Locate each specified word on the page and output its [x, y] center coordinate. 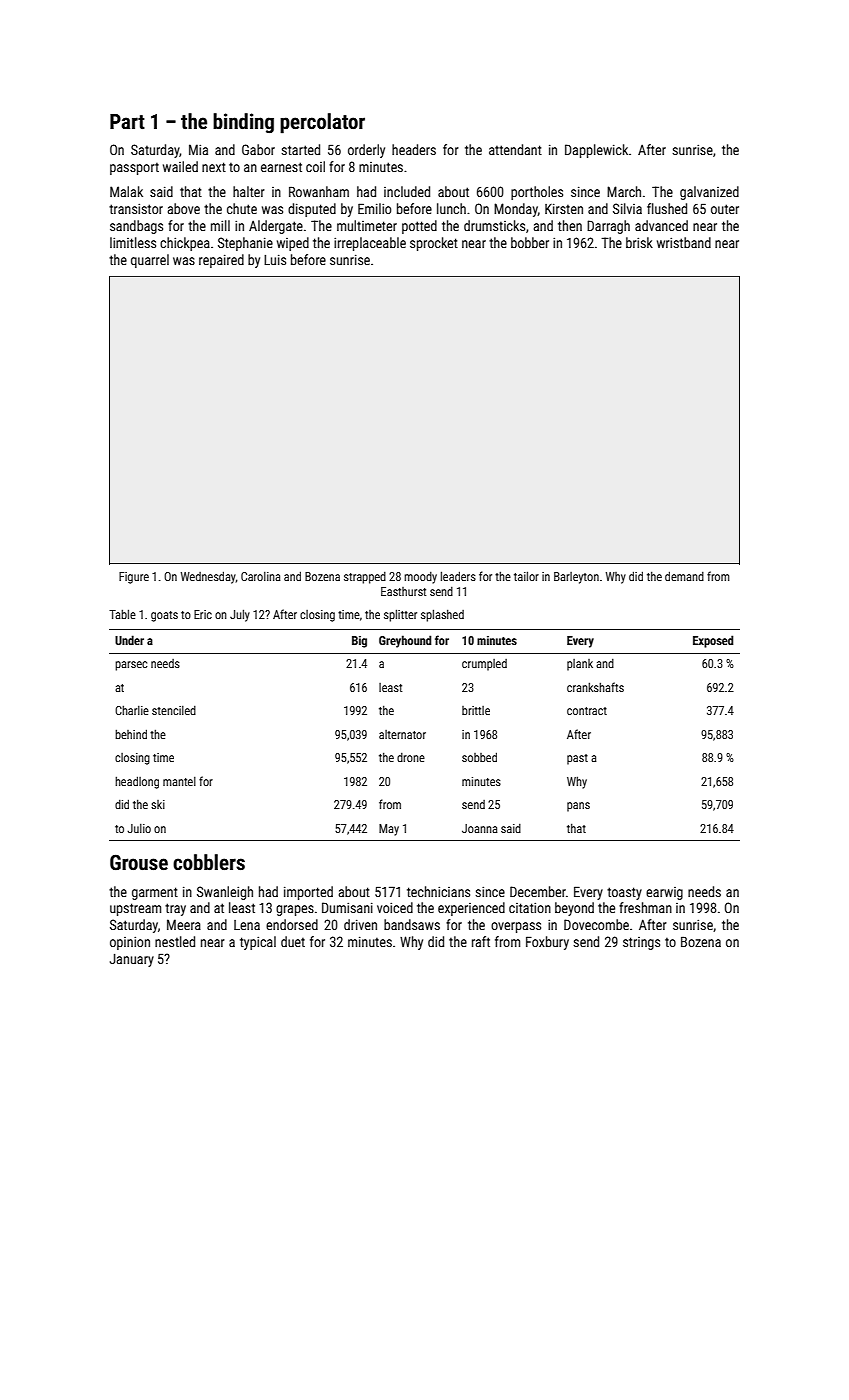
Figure [134, 578]
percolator [322, 123]
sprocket [434, 244]
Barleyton [576, 578]
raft [481, 941]
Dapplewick [596, 151]
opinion [130, 943]
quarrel [150, 261]
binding [243, 123]
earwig [664, 893]
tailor [526, 576]
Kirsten [564, 208]
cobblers [209, 862]
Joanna [480, 828]
